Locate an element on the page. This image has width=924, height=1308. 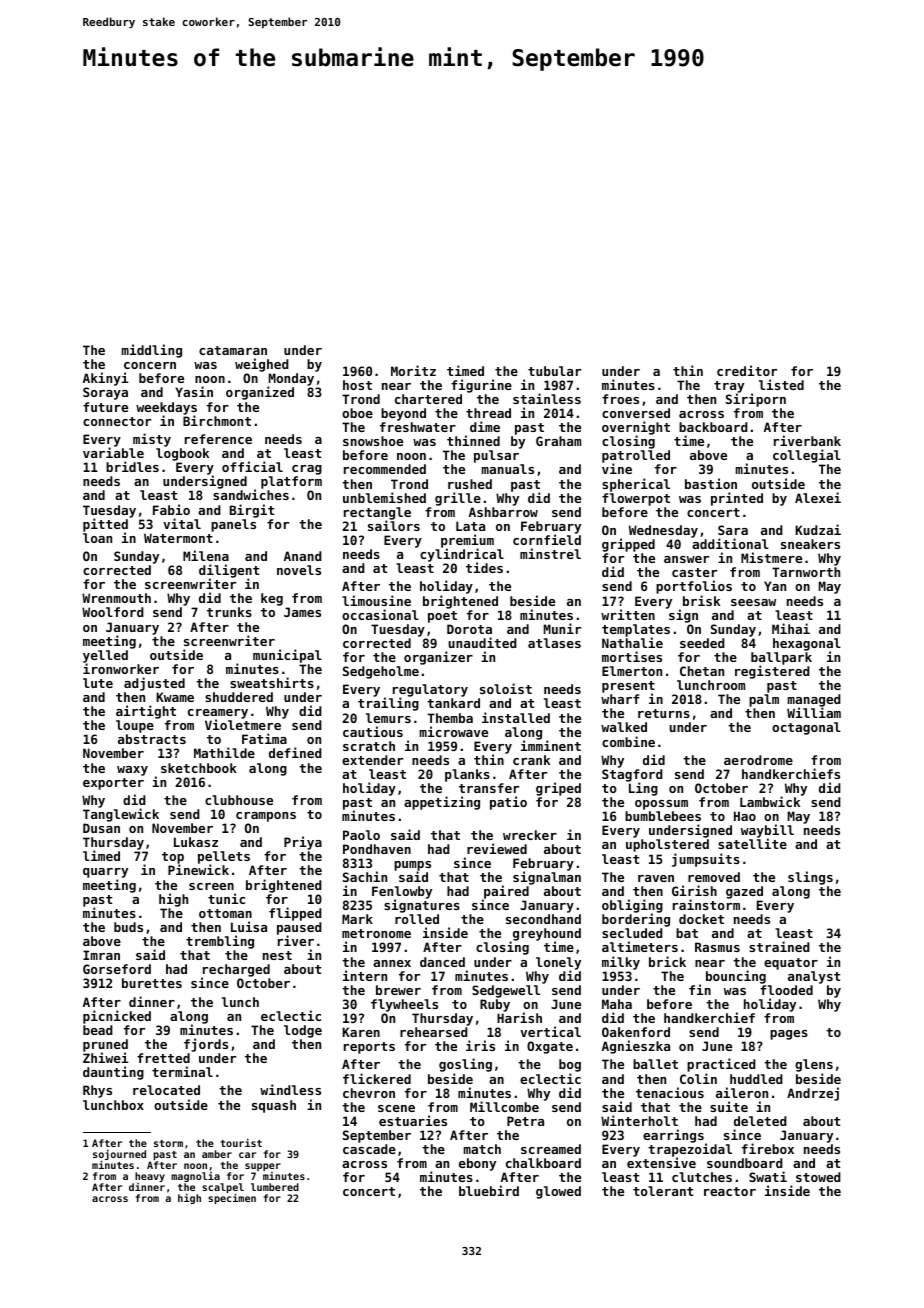
Moritz is located at coordinates (413, 370).
